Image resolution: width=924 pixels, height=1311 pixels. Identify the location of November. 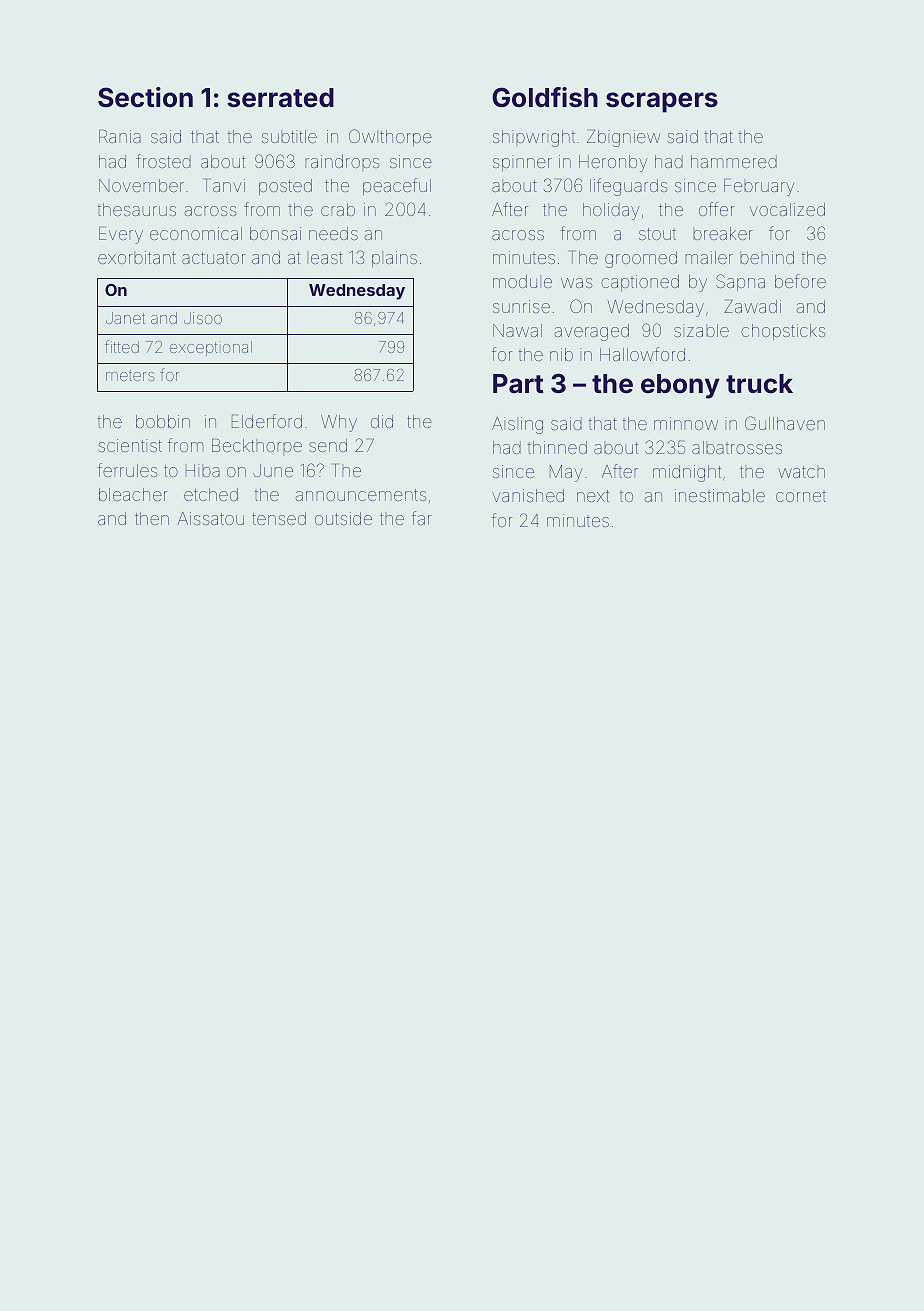
(141, 185).
